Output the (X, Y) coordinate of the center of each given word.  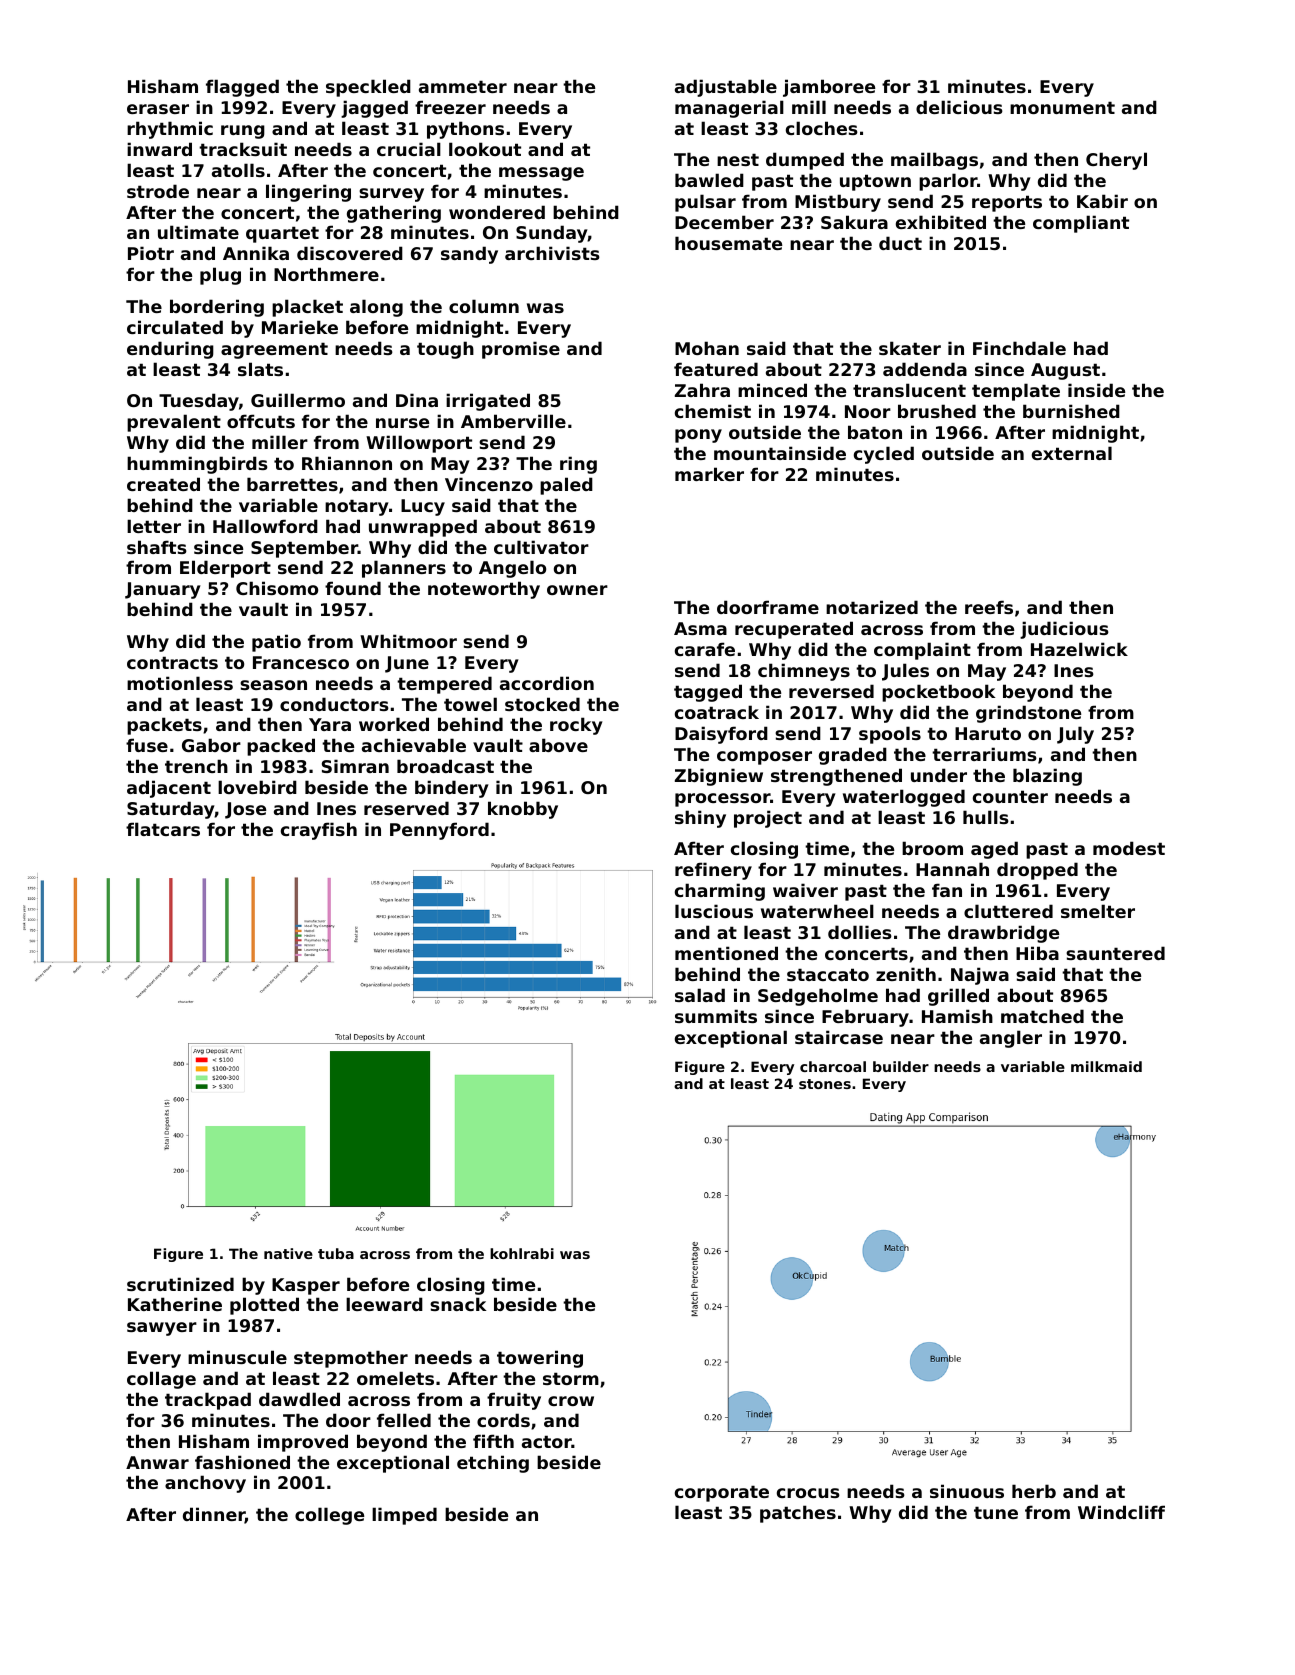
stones (825, 1084)
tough (445, 350)
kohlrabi (522, 1253)
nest (738, 159)
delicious (959, 107)
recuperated (794, 630)
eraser (158, 109)
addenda (925, 369)
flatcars (163, 829)
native (288, 1253)
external (1072, 453)
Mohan (707, 348)
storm (571, 1378)
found (353, 588)
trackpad (208, 1401)
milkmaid (1106, 1066)
